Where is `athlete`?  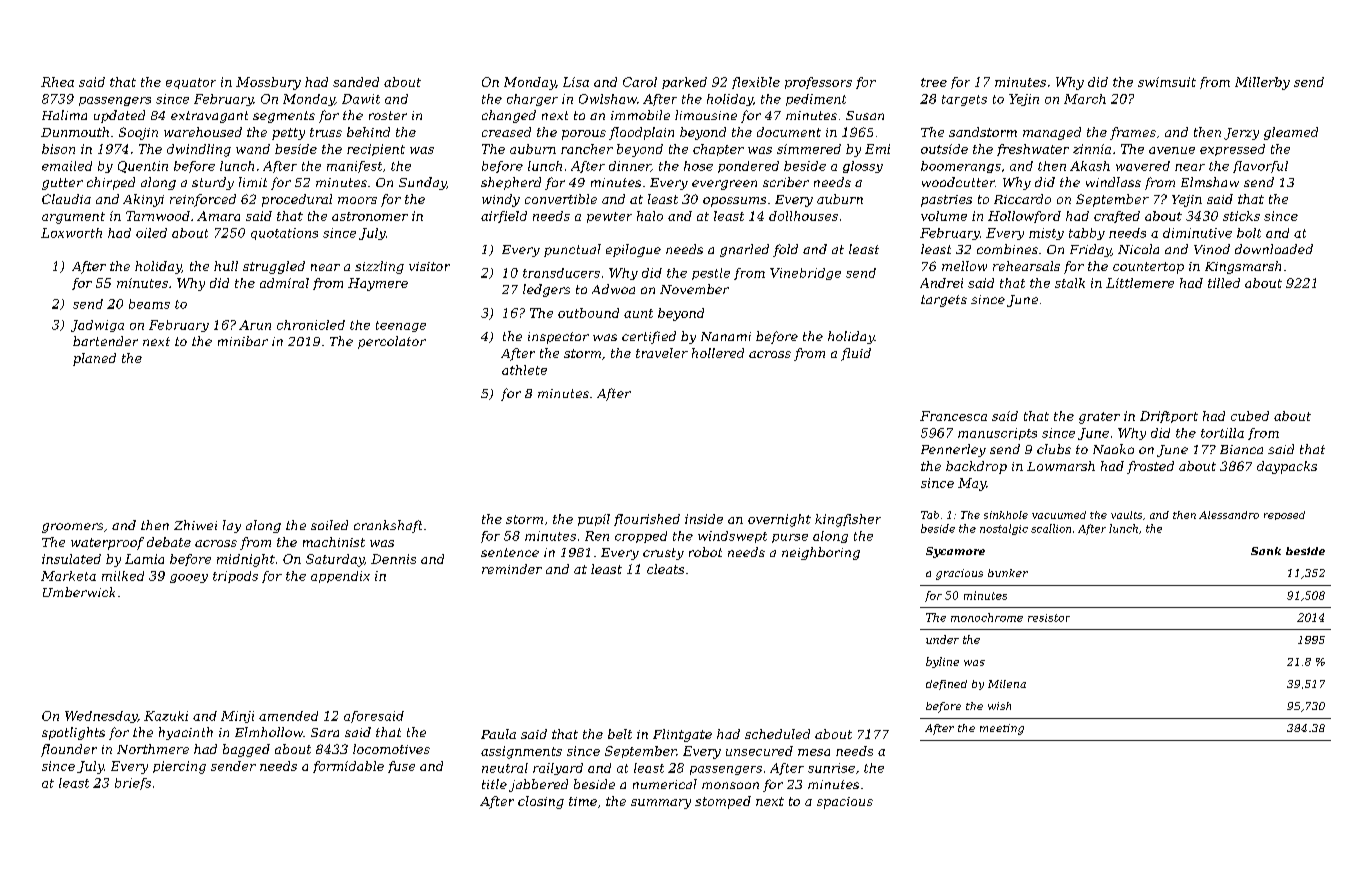 athlete is located at coordinates (524, 370).
